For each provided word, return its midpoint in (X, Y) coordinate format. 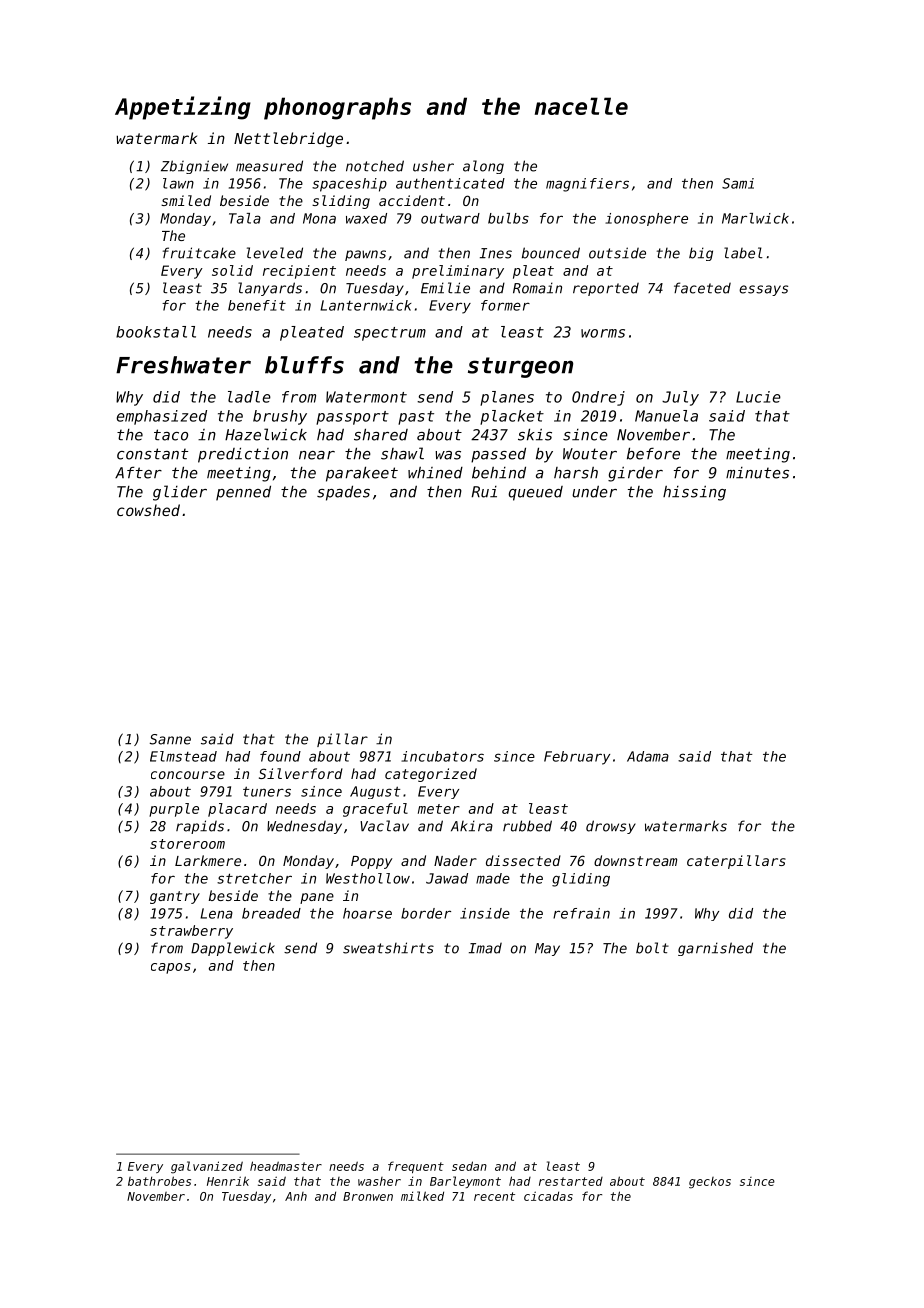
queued (535, 493)
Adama (648, 756)
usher (433, 166)
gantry (175, 897)
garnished (715, 949)
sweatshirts (388, 948)
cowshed (148, 510)
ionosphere (646, 219)
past (416, 418)
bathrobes (159, 1181)
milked (422, 1196)
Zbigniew (194, 167)
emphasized (161, 417)
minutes (757, 473)
